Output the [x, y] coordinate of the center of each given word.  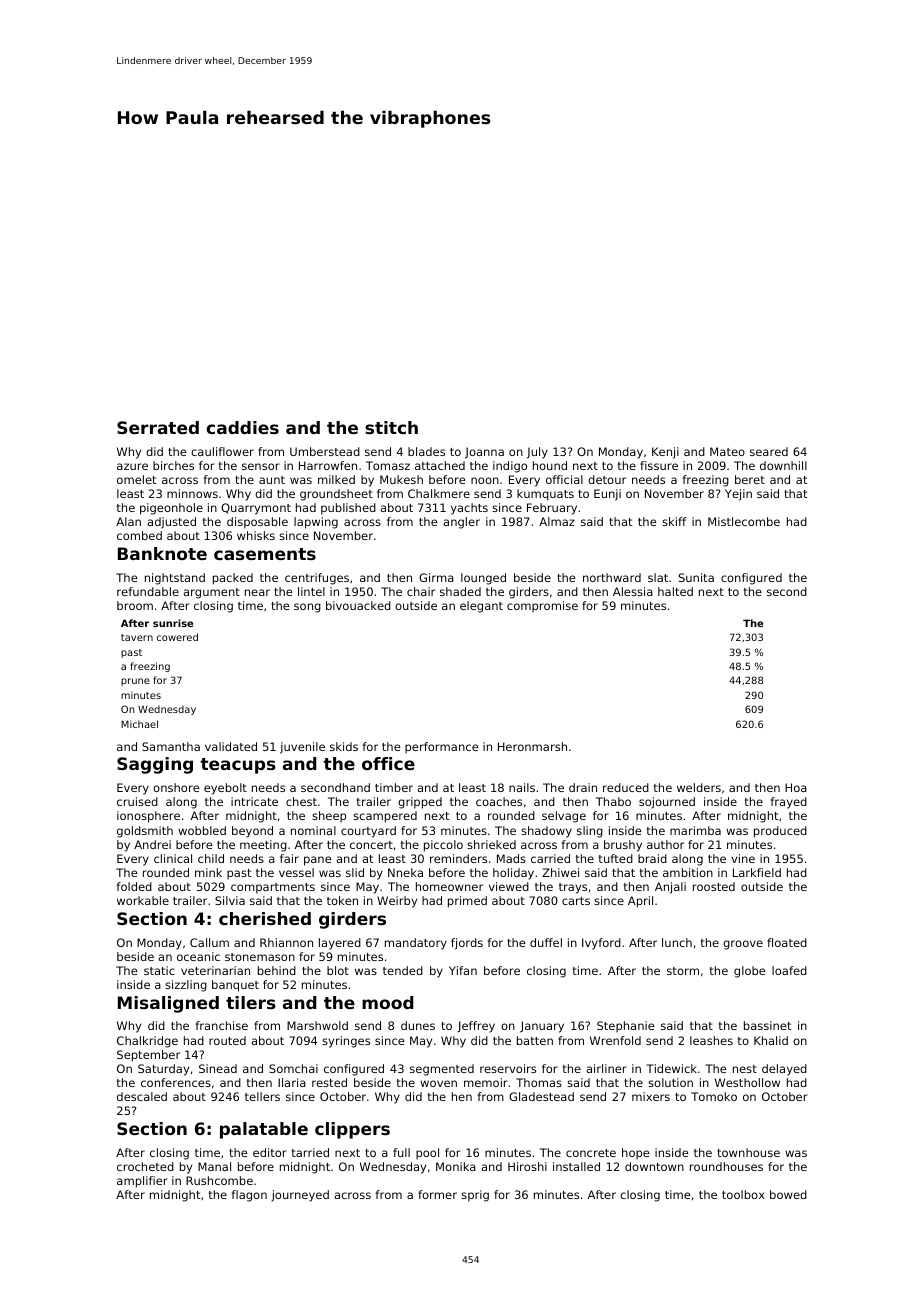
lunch [677, 942]
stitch [391, 427]
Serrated [158, 427]
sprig [475, 1196]
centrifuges [317, 579]
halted [675, 591]
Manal [214, 1166]
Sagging [155, 765]
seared [769, 451]
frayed [789, 803]
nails [522, 787]
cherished [265, 918]
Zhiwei [560, 872]
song [307, 608]
